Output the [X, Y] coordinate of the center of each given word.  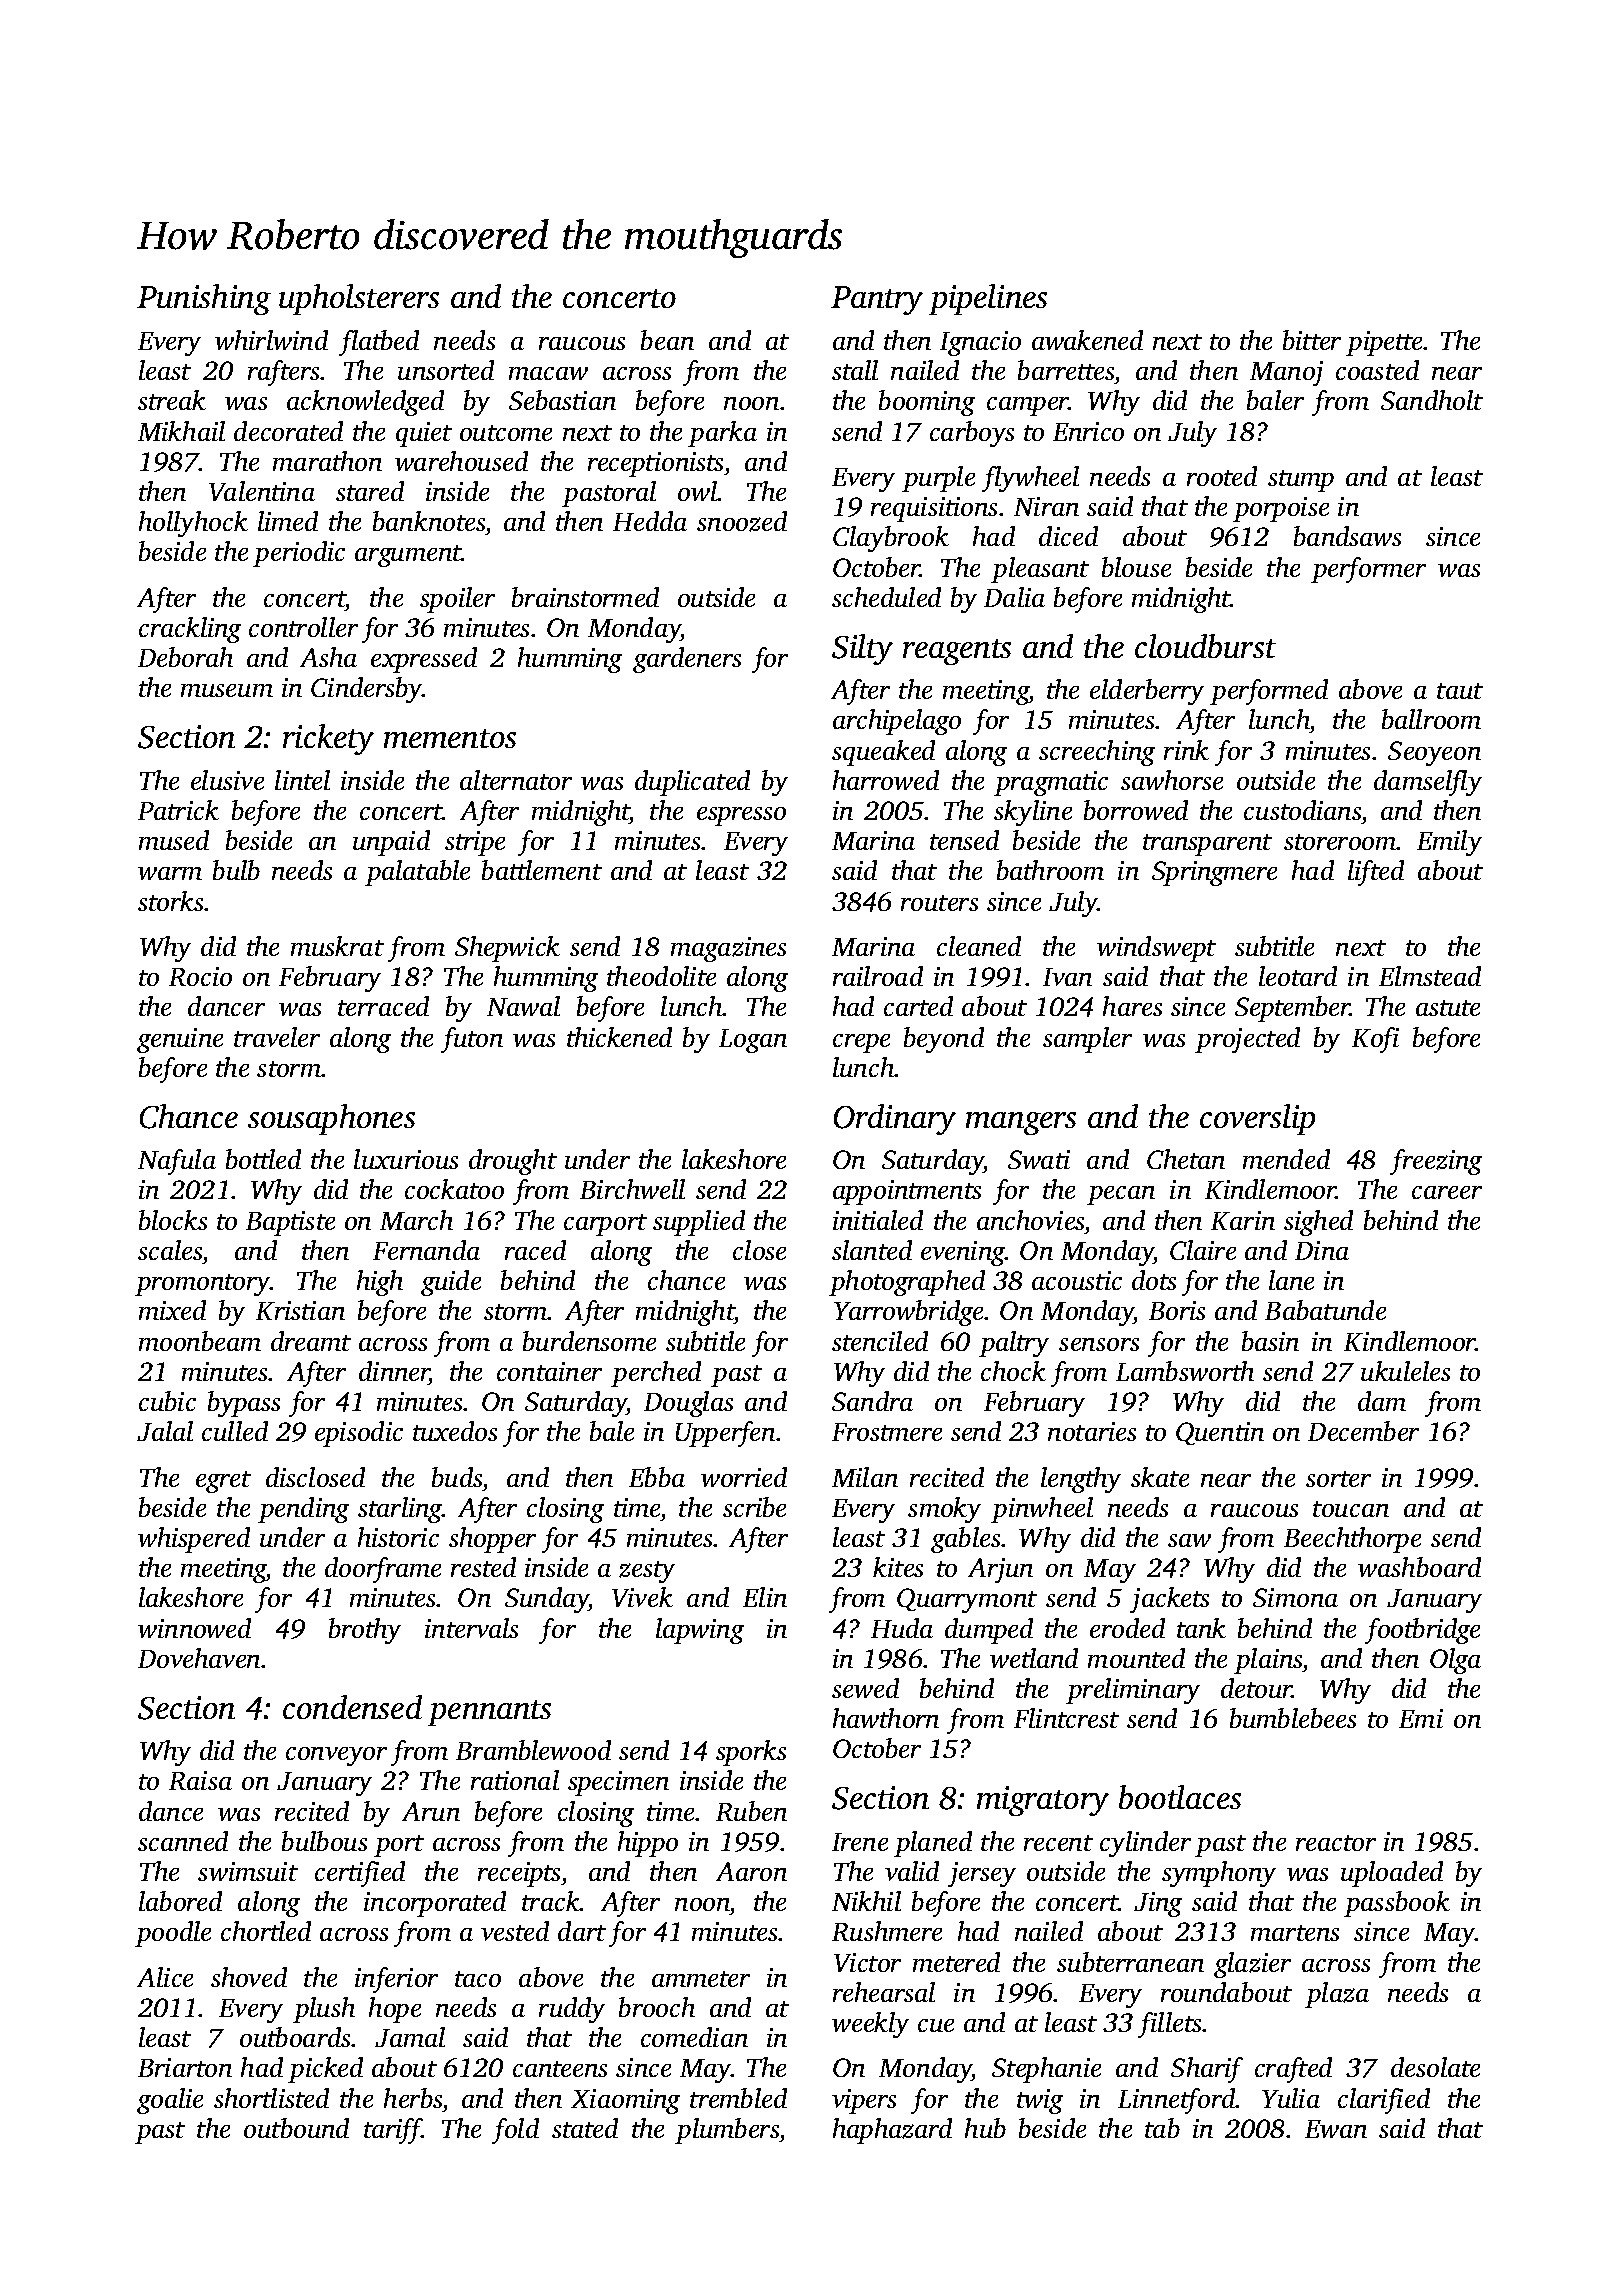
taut [1460, 691]
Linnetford [1177, 2101]
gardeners [687, 660]
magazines [728, 949]
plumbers [727, 2131]
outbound [296, 2128]
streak [172, 400]
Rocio [200, 976]
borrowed [1136, 810]
